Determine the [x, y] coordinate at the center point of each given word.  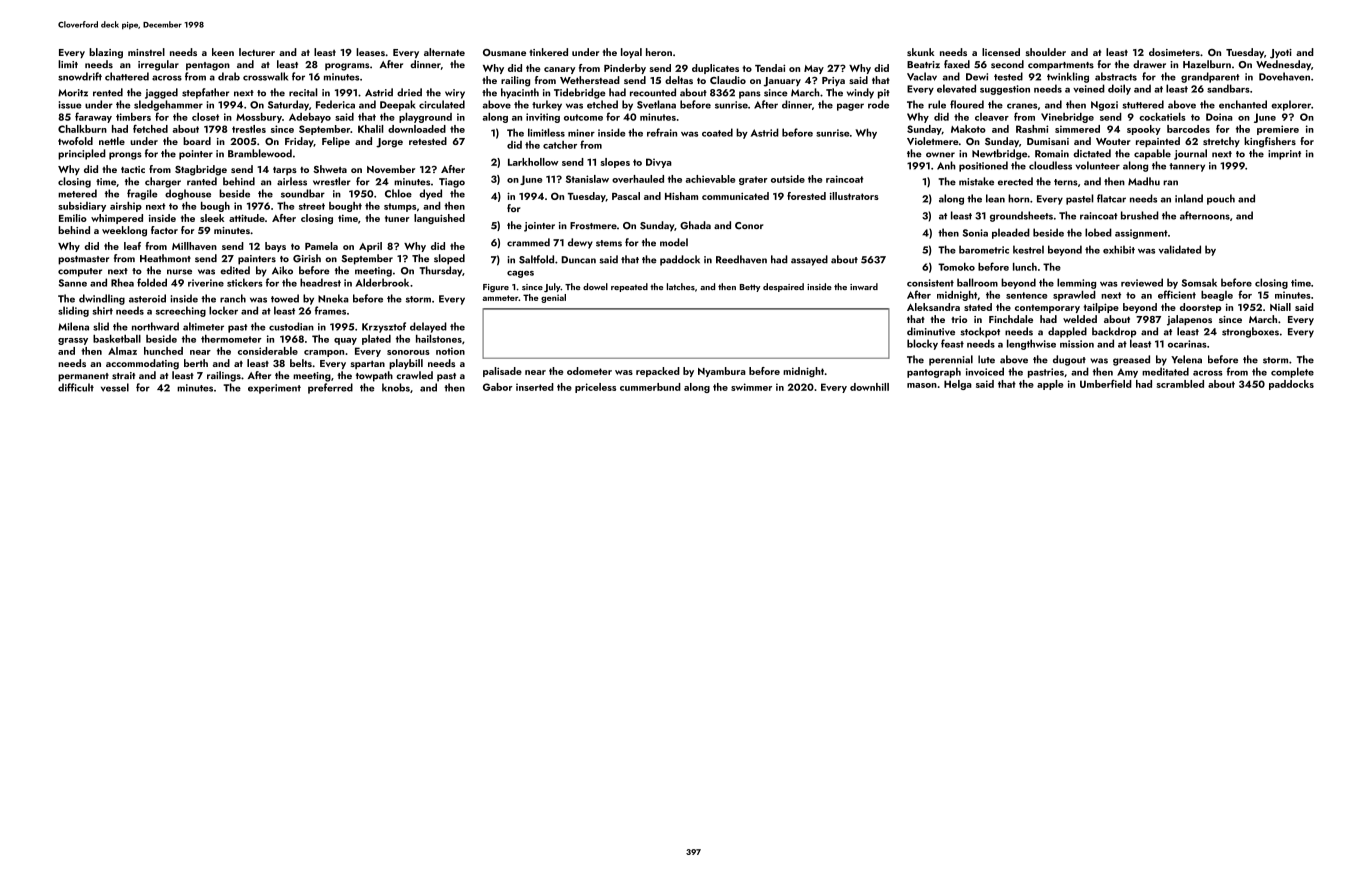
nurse [179, 272]
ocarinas [1187, 344]
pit [884, 94]
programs [347, 67]
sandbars [1228, 88]
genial [553, 298]
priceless [595, 388]
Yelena [1186, 359]
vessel [115, 387]
